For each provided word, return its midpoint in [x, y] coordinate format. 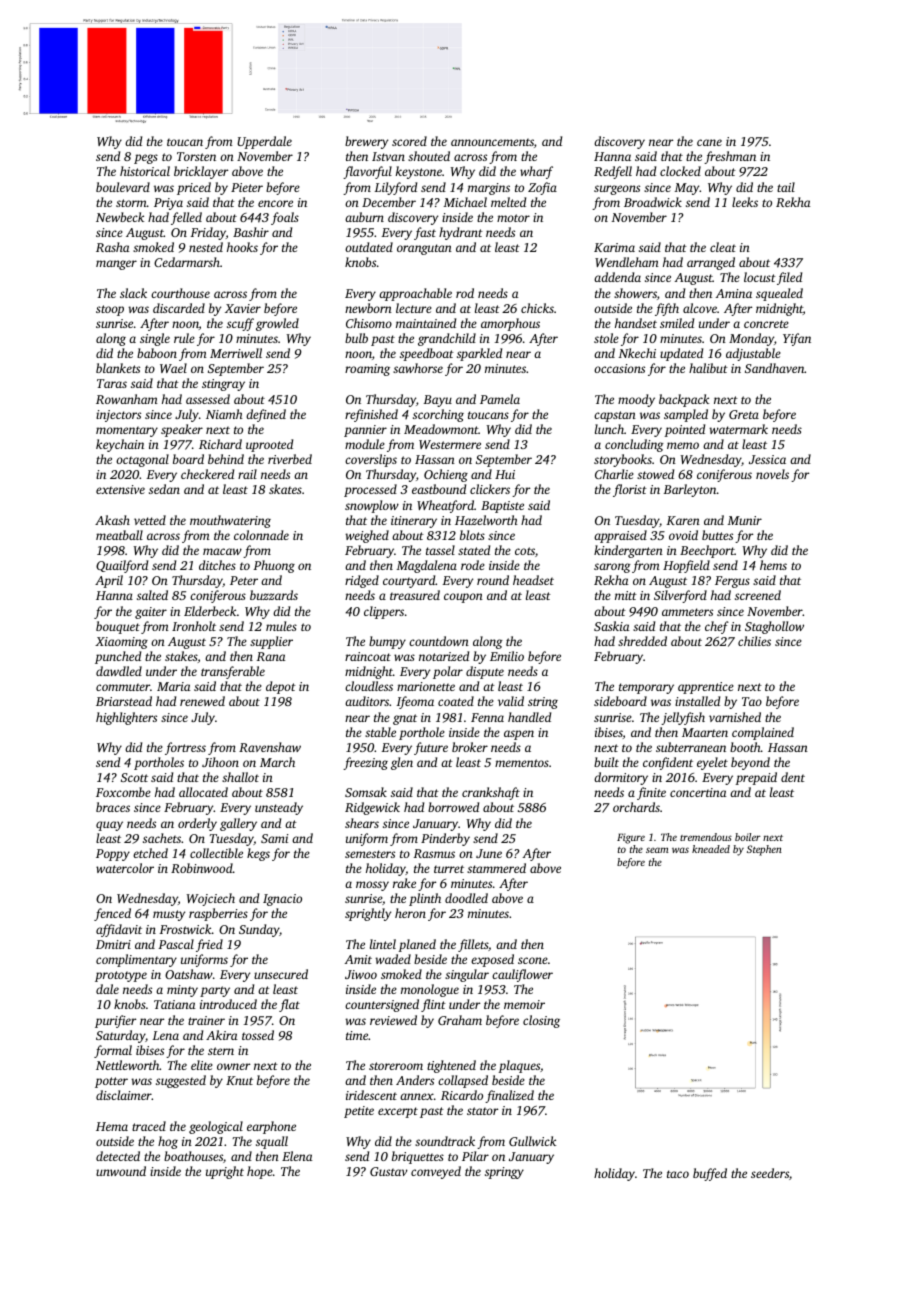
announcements [492, 142]
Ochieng [446, 475]
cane [709, 142]
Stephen [764, 850]
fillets [473, 945]
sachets [162, 838]
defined [266, 415]
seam [657, 850]
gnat [405, 719]
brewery [366, 142]
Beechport [707, 551]
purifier [115, 1021]
